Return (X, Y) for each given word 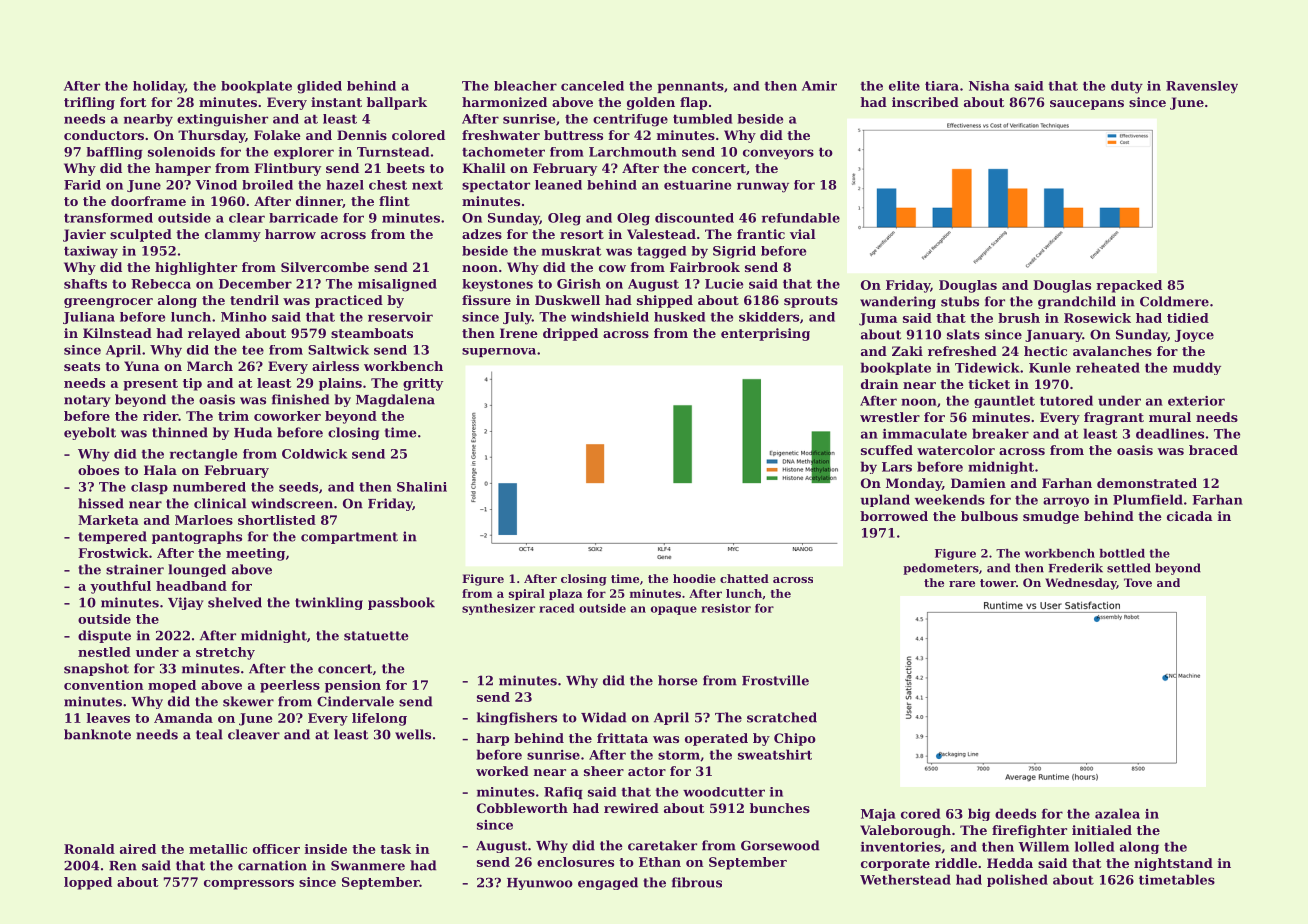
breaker (1000, 433)
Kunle (1050, 367)
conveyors (778, 154)
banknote (97, 734)
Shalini (422, 487)
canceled (592, 86)
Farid (82, 185)
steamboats (372, 333)
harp (492, 739)
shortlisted (277, 520)
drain (880, 384)
